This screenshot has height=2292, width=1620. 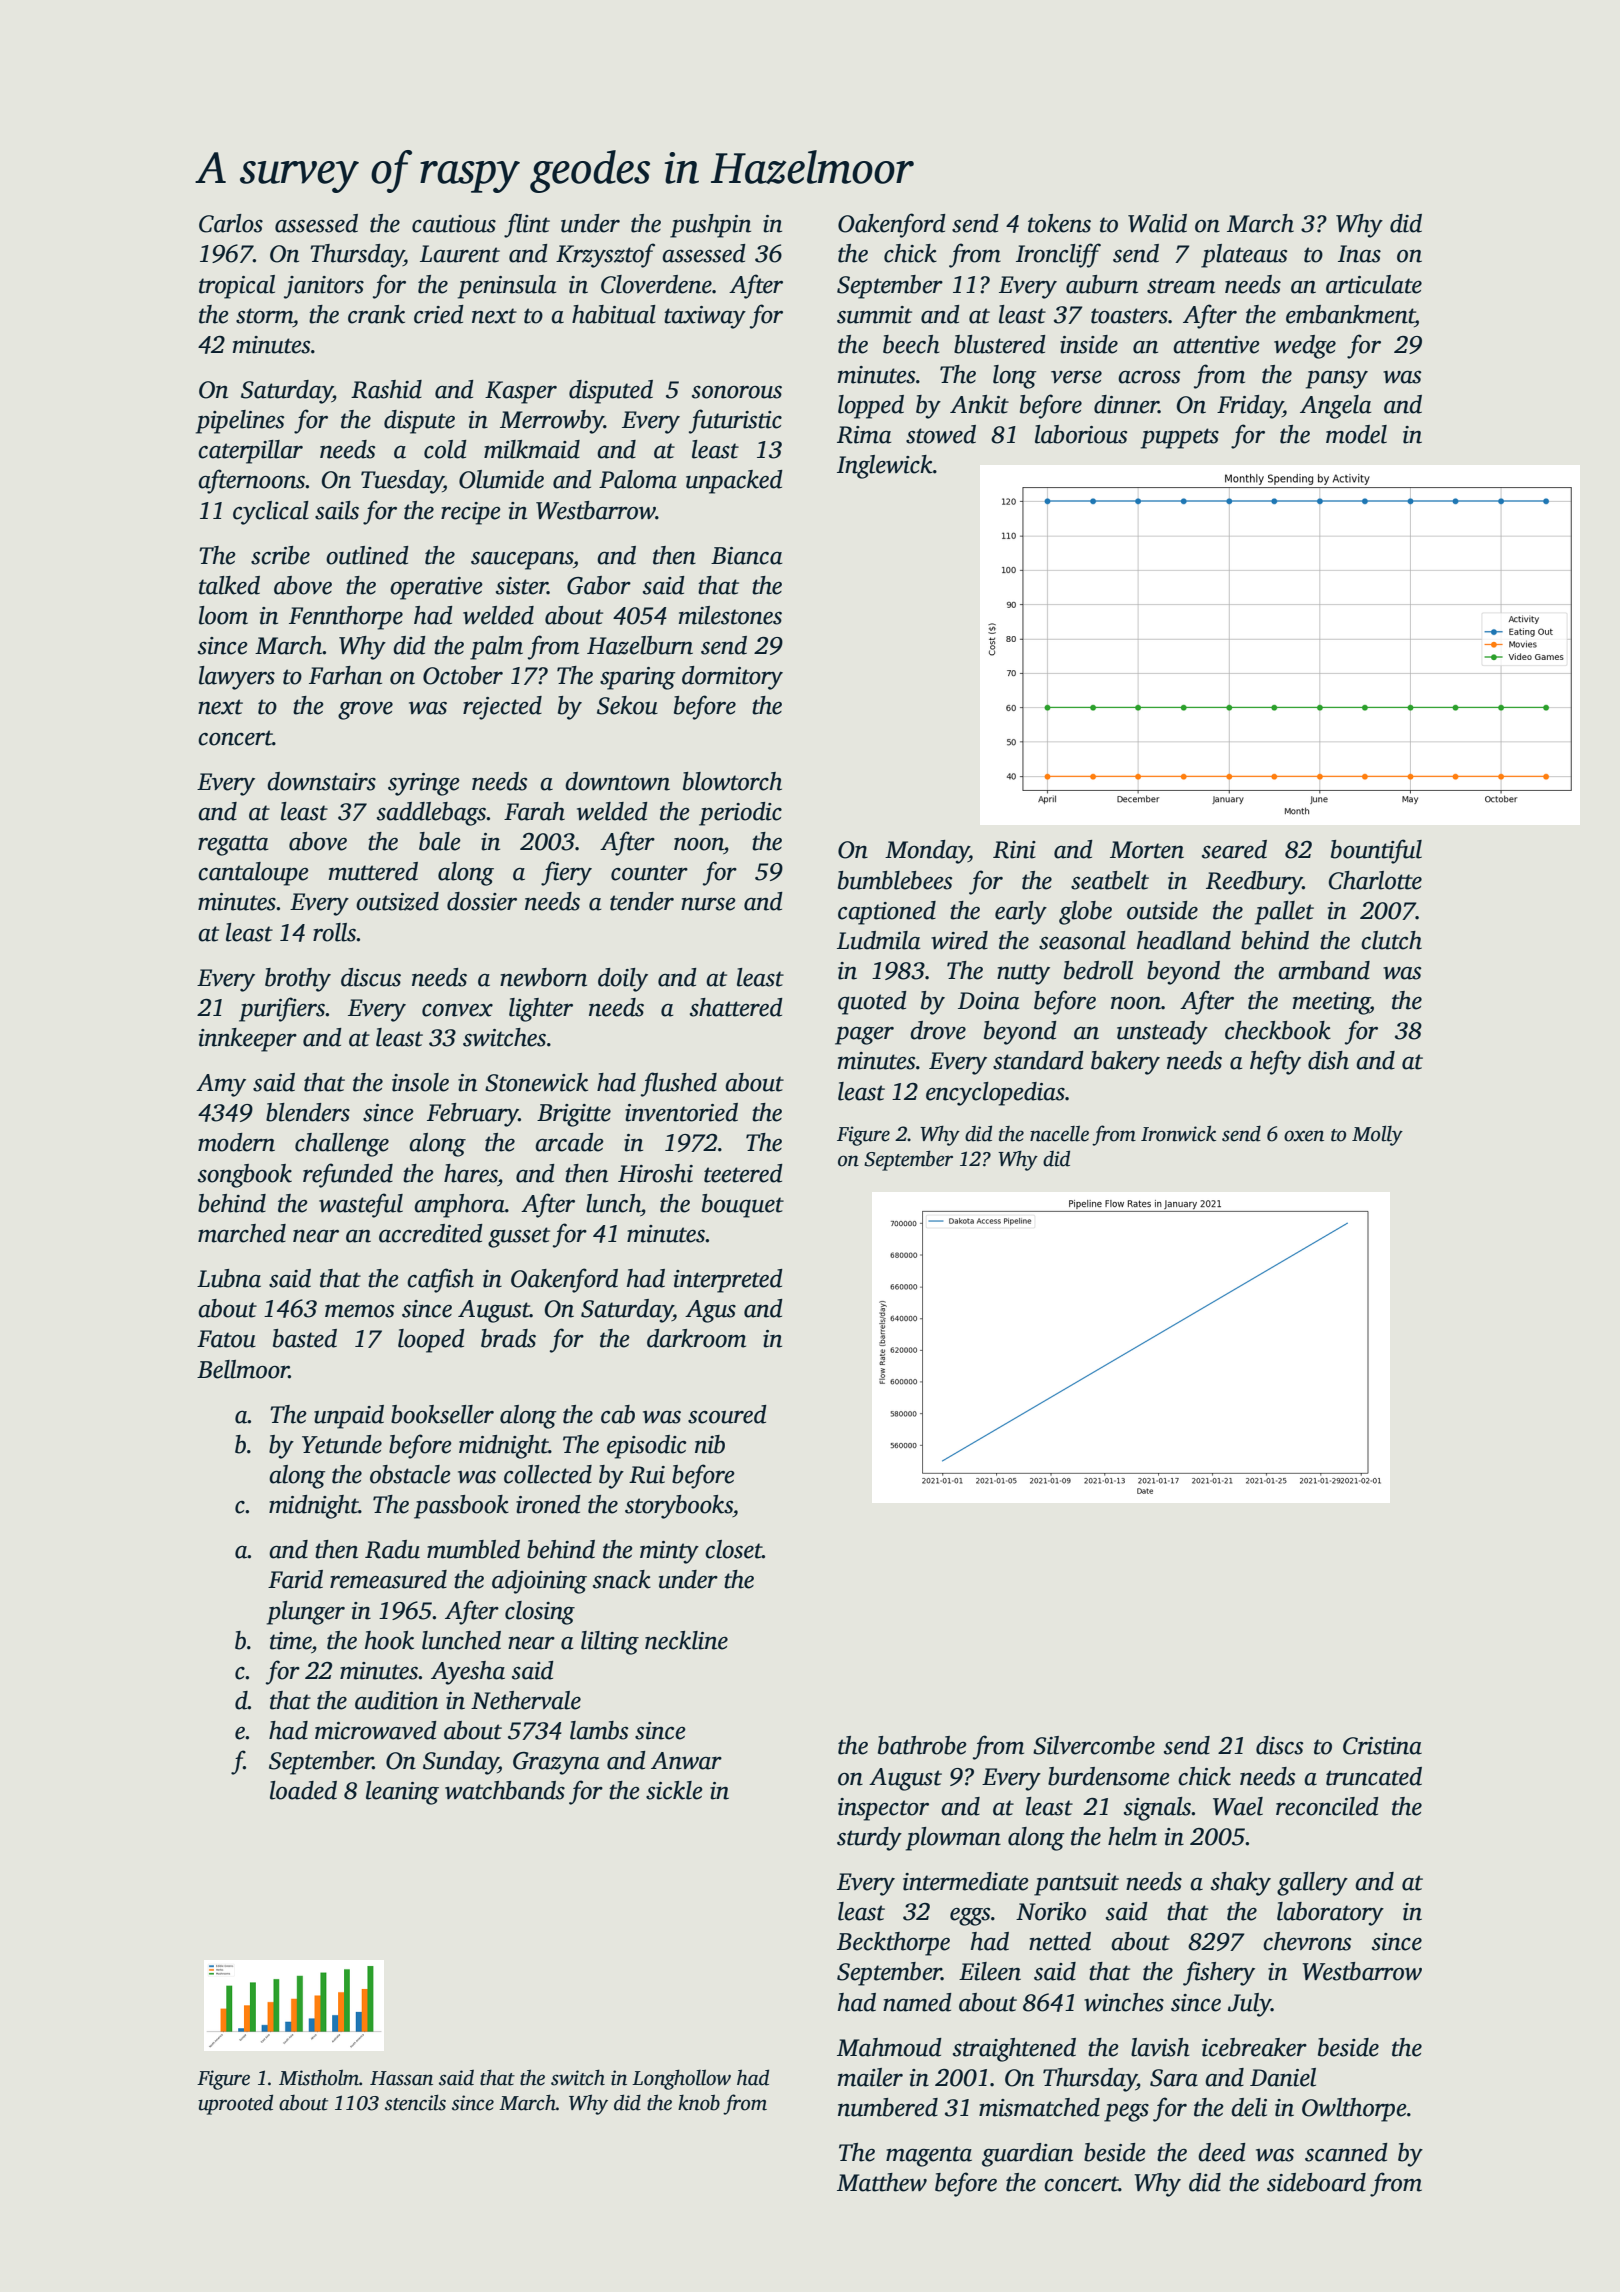 What do you see at coordinates (1356, 434) in the screenshot?
I see `model` at bounding box center [1356, 434].
